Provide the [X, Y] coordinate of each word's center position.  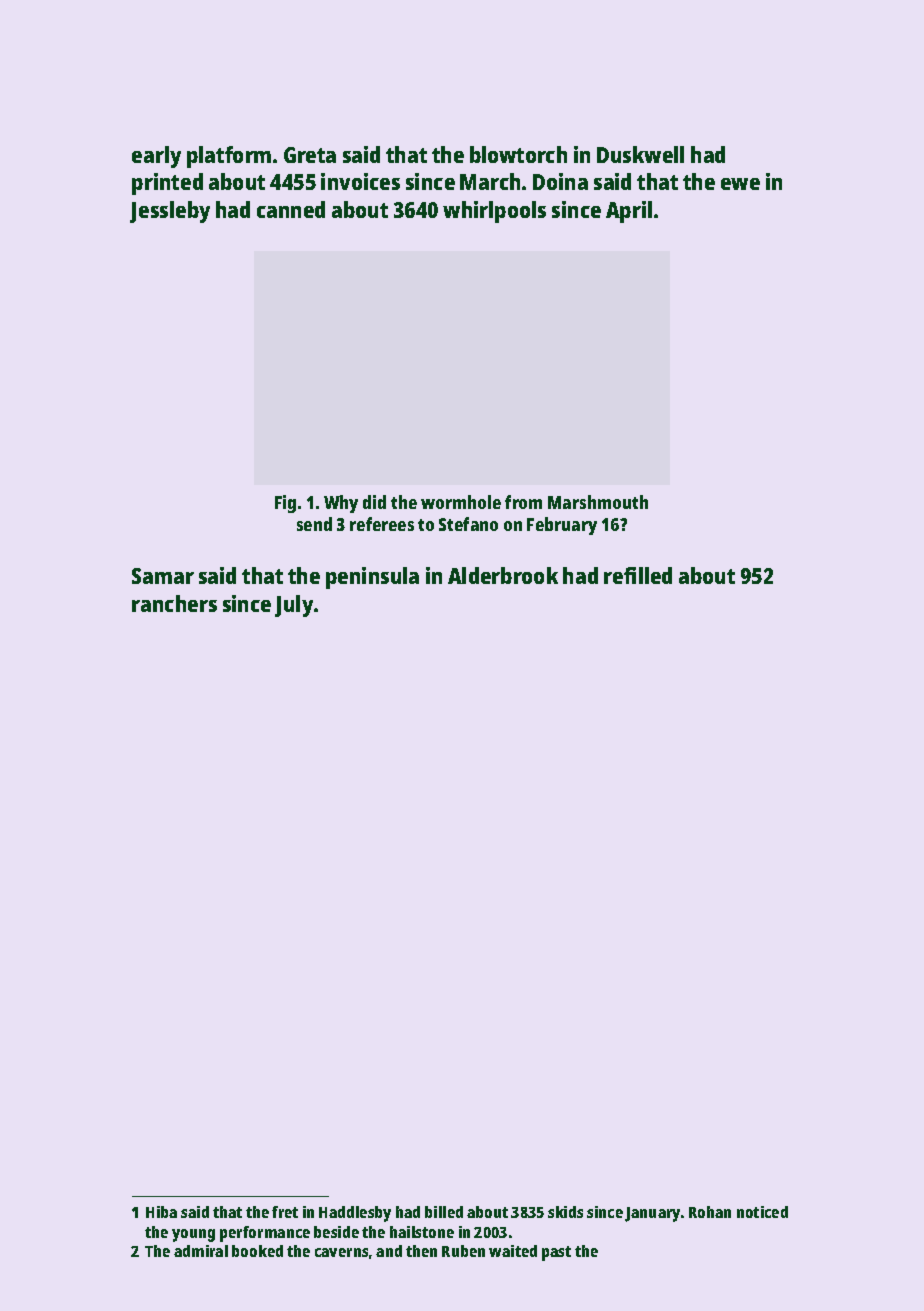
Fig [285, 504]
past [556, 1253]
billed [444, 1212]
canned [291, 209]
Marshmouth [598, 502]
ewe [740, 184]
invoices [360, 181]
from [523, 502]
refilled [638, 575]
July [294, 606]
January [652, 1214]
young [193, 1235]
